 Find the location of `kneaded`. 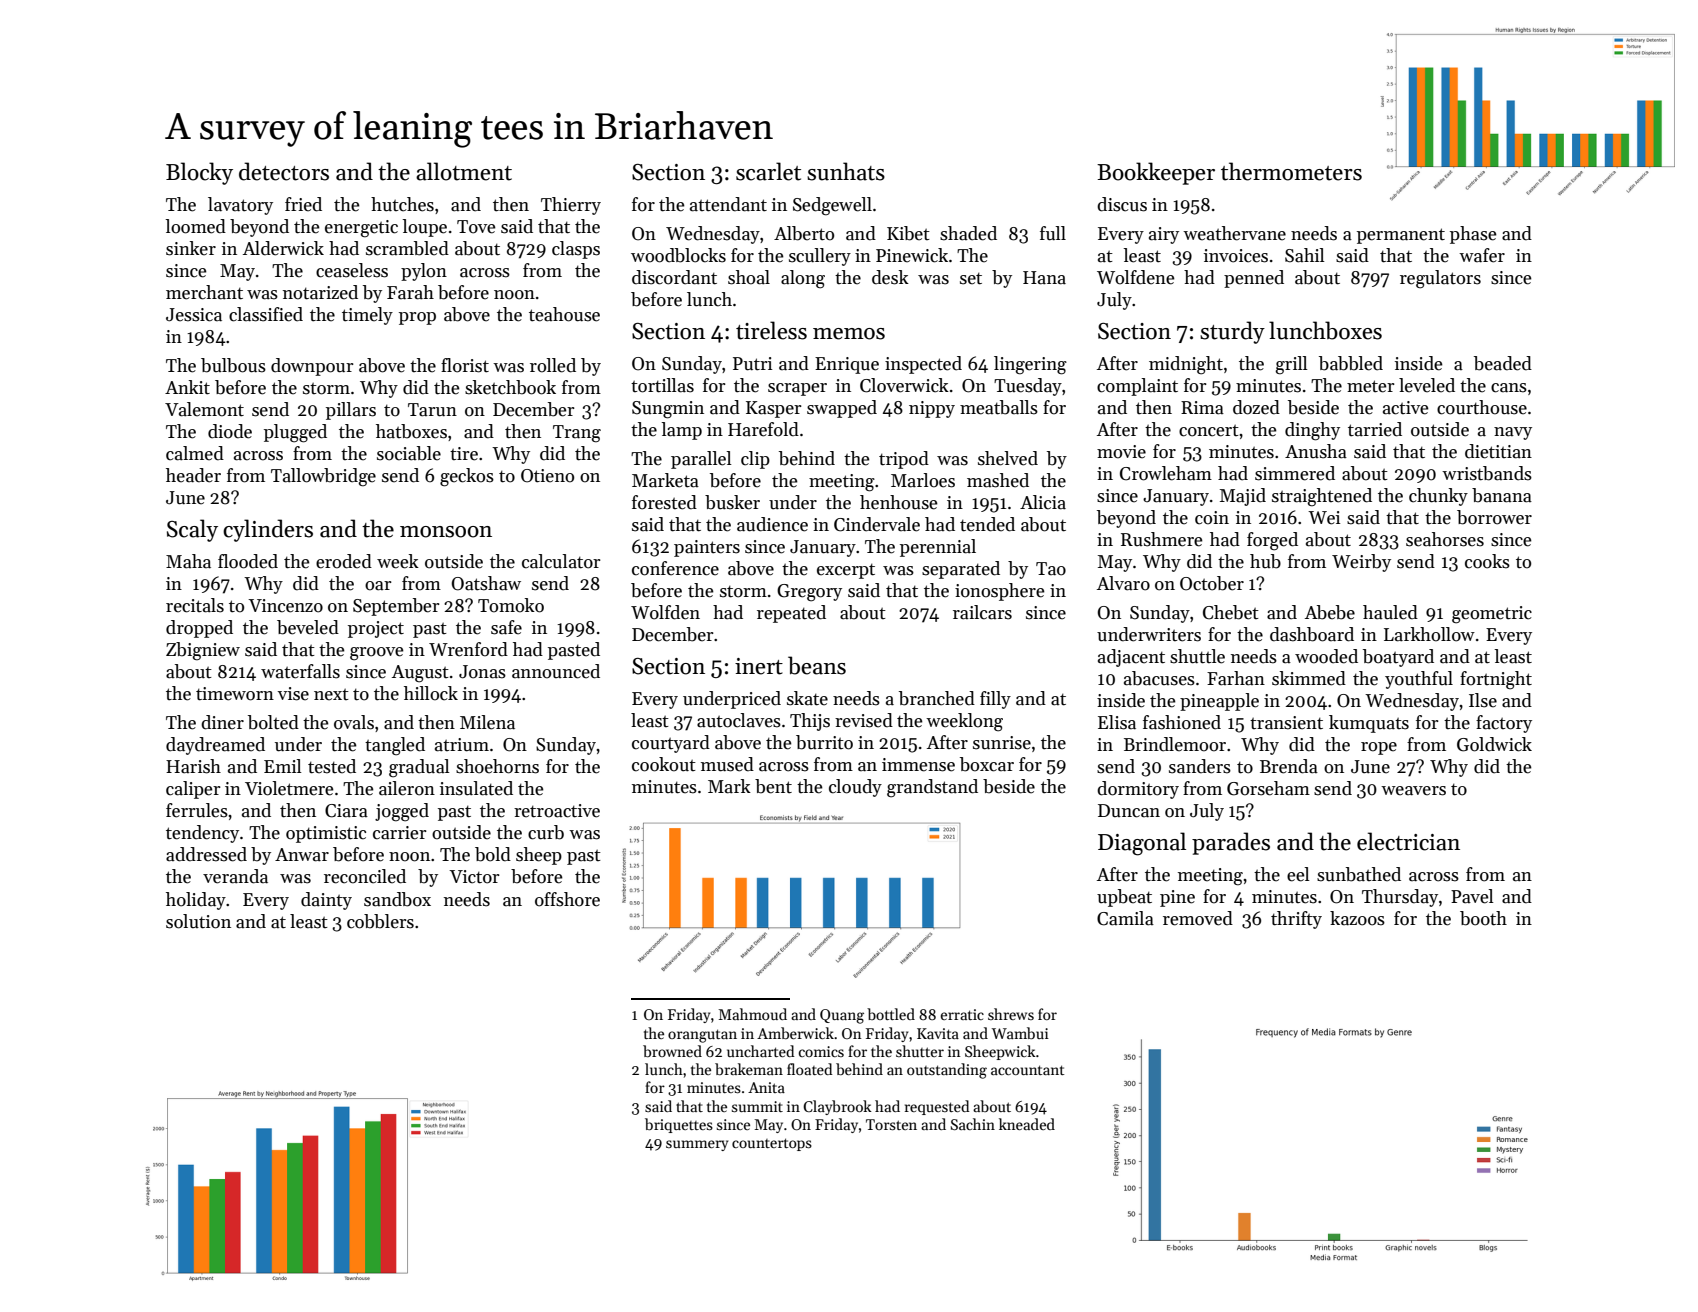

kneaded is located at coordinates (1027, 1124).
